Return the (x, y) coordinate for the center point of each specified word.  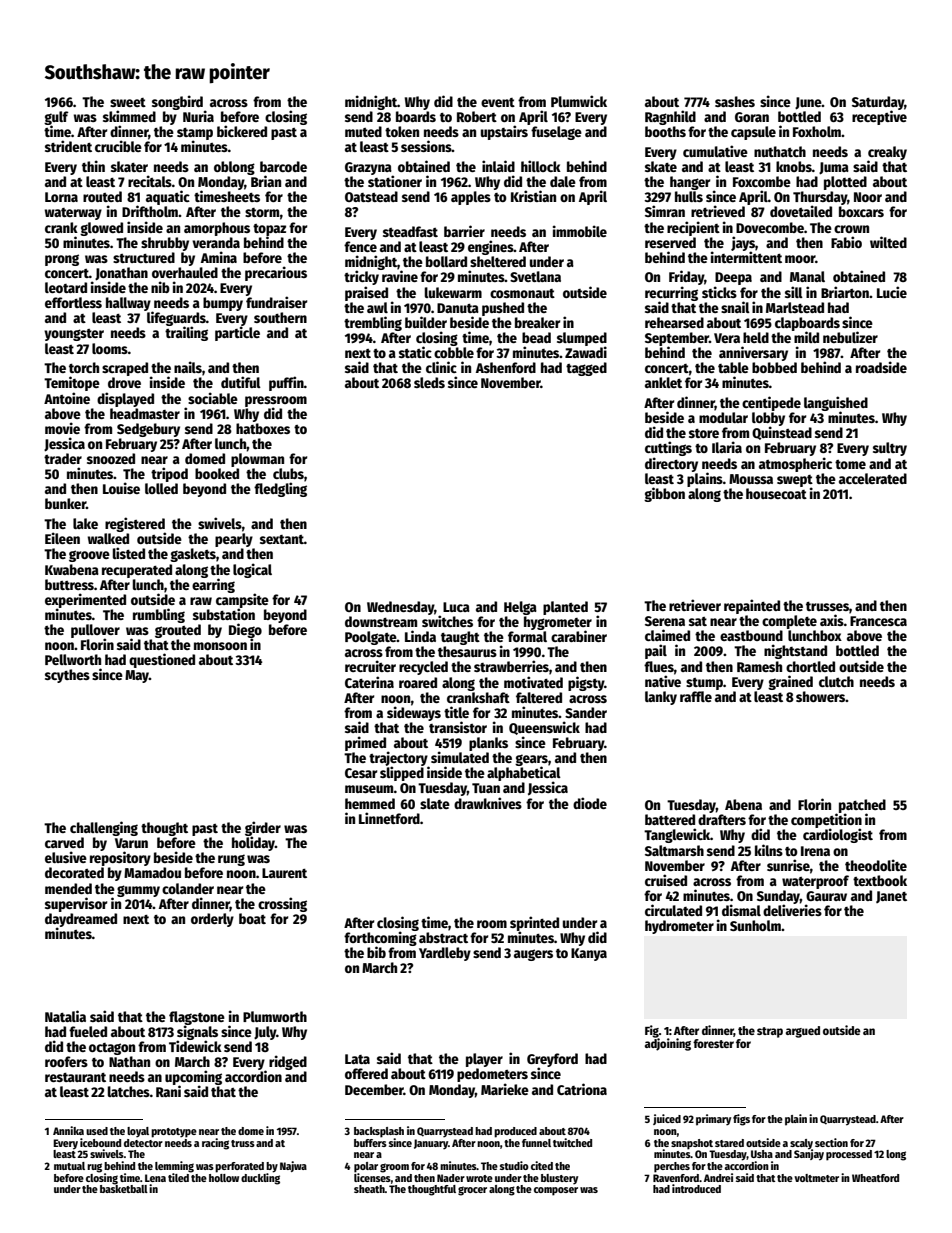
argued (803, 1032)
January (431, 1144)
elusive (66, 857)
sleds (429, 382)
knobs (794, 166)
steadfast (410, 231)
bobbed (774, 367)
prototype (174, 1133)
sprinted (534, 923)
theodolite (876, 865)
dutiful (241, 382)
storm (262, 212)
